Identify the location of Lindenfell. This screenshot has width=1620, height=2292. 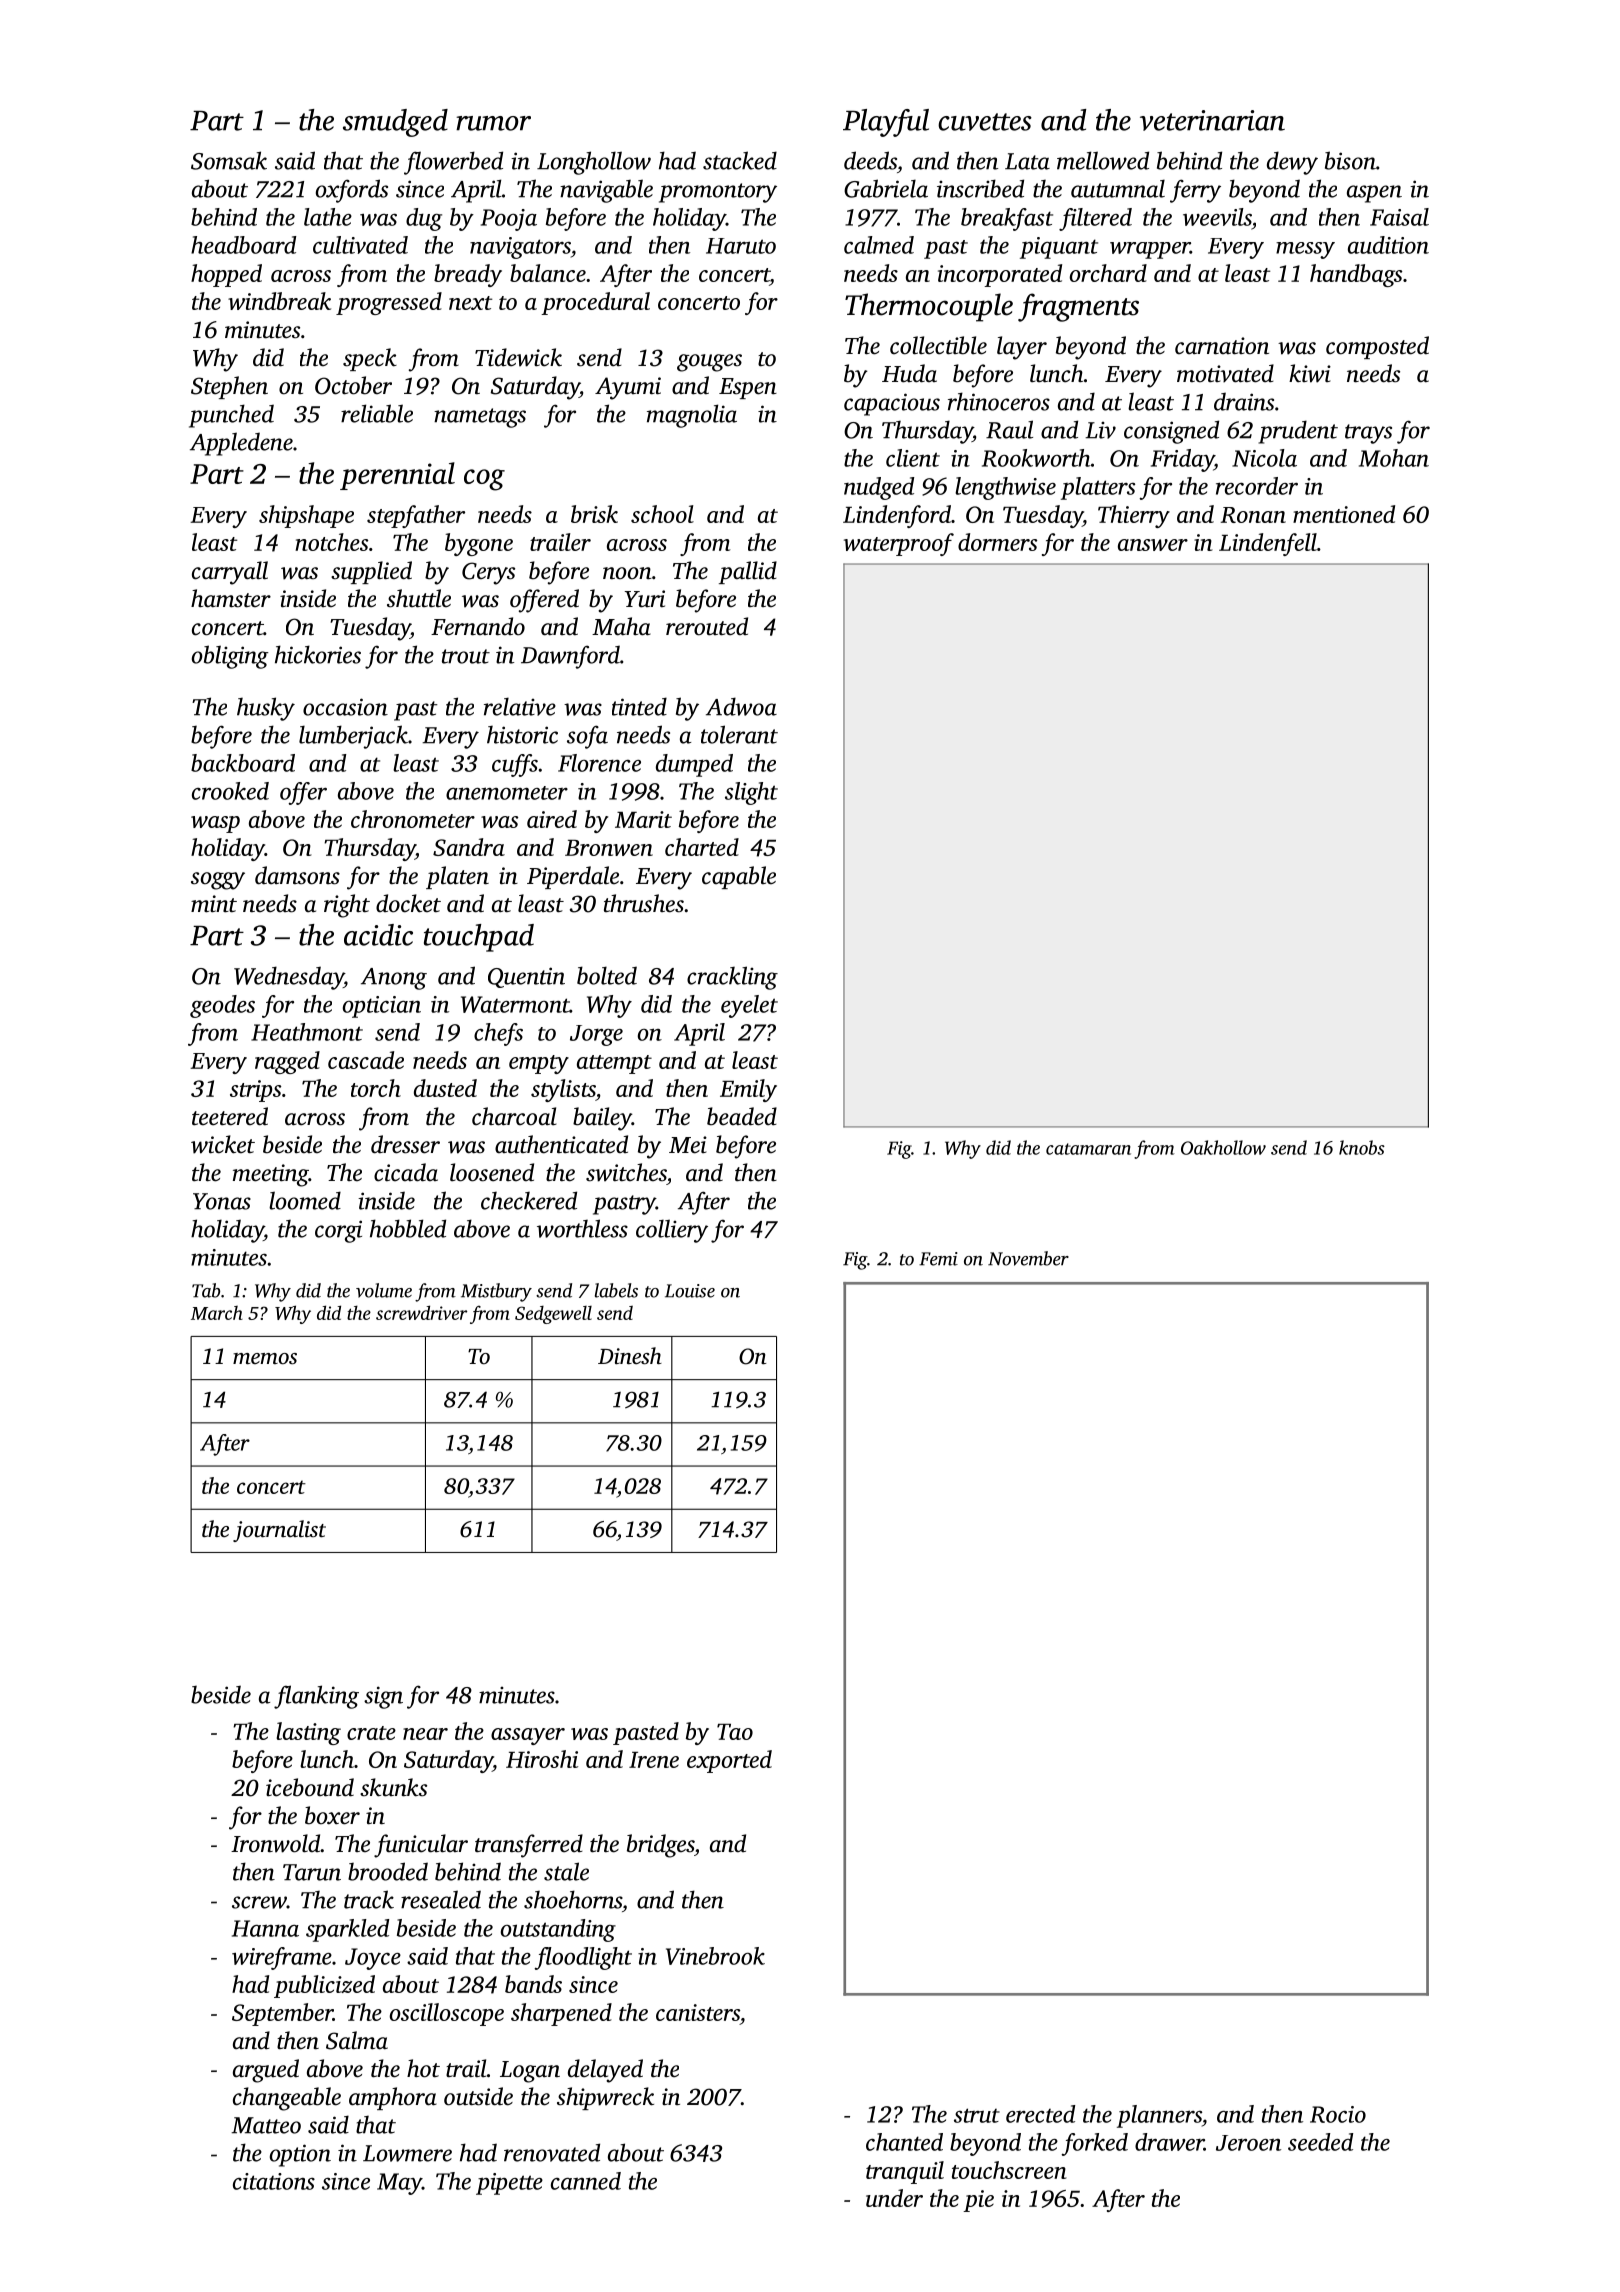
(1268, 544).
